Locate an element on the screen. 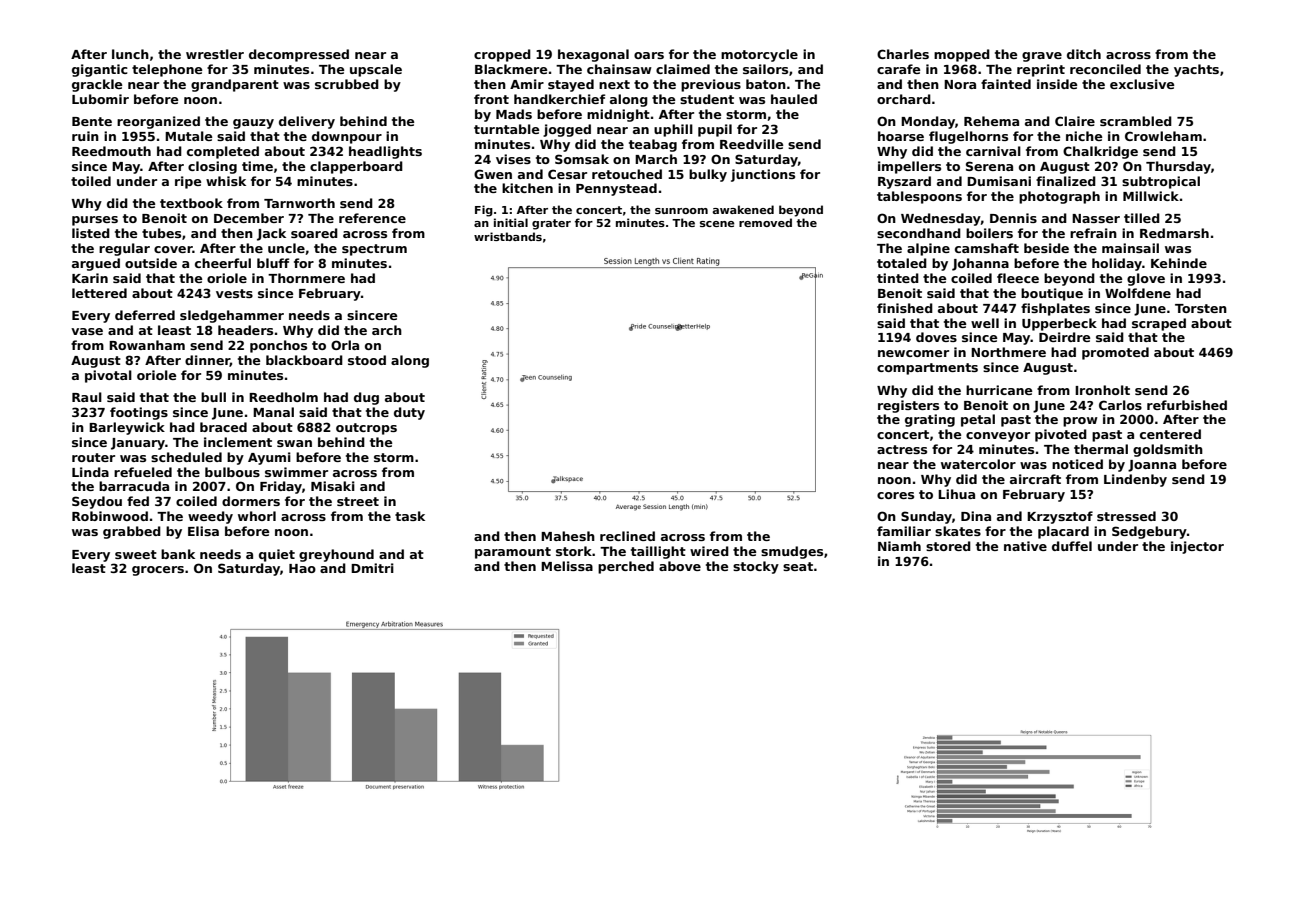 The width and height of the screenshot is (1308, 924). Reedmouth is located at coordinates (111, 151).
